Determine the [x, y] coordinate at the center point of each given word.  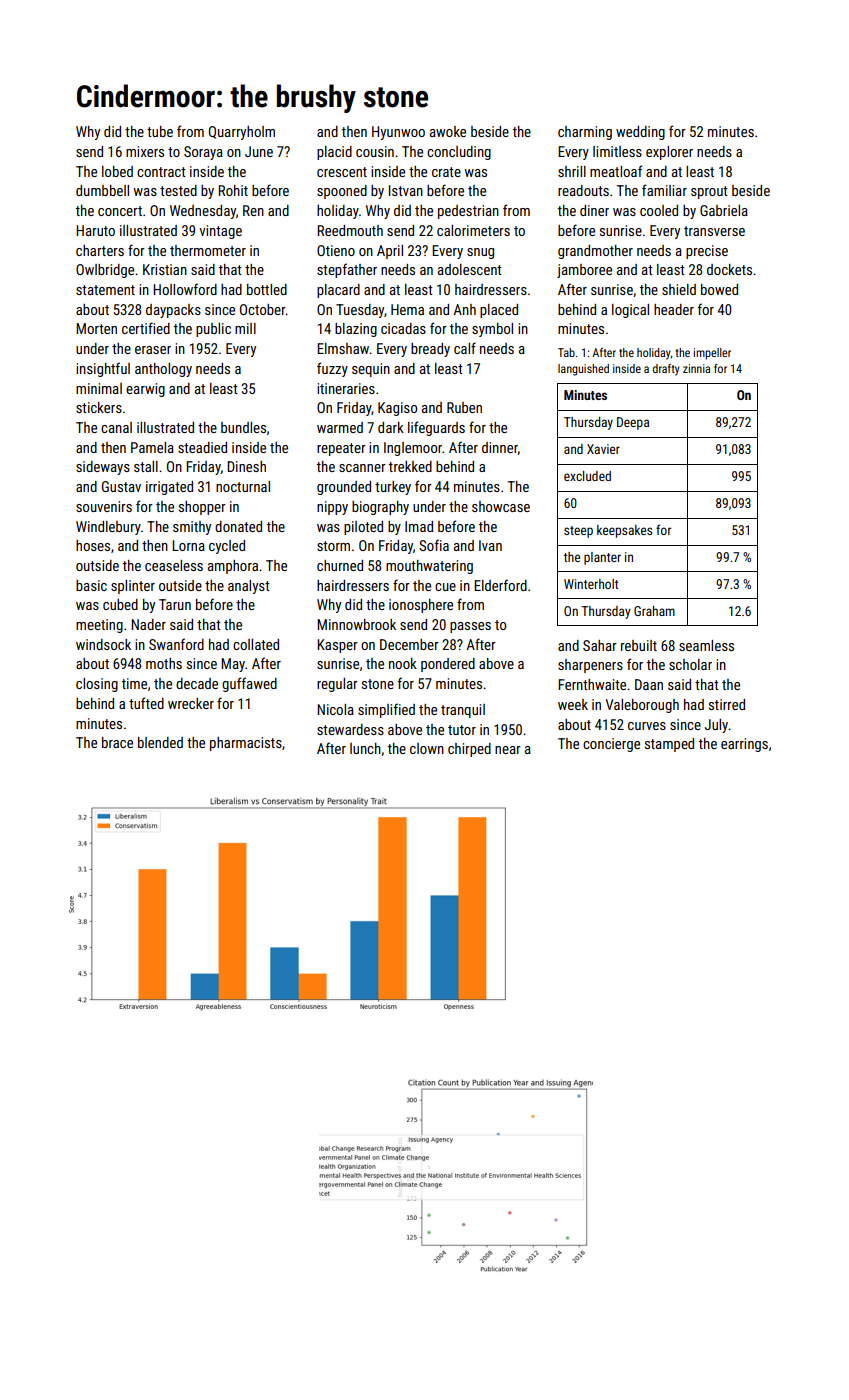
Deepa [633, 423]
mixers [145, 151]
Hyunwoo [398, 133]
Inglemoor [413, 449]
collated [256, 644]
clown [427, 748]
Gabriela [724, 210]
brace [117, 742]
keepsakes [624, 531]
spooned [342, 192]
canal [116, 427]
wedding [640, 133]
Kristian [165, 269]
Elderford [500, 585]
